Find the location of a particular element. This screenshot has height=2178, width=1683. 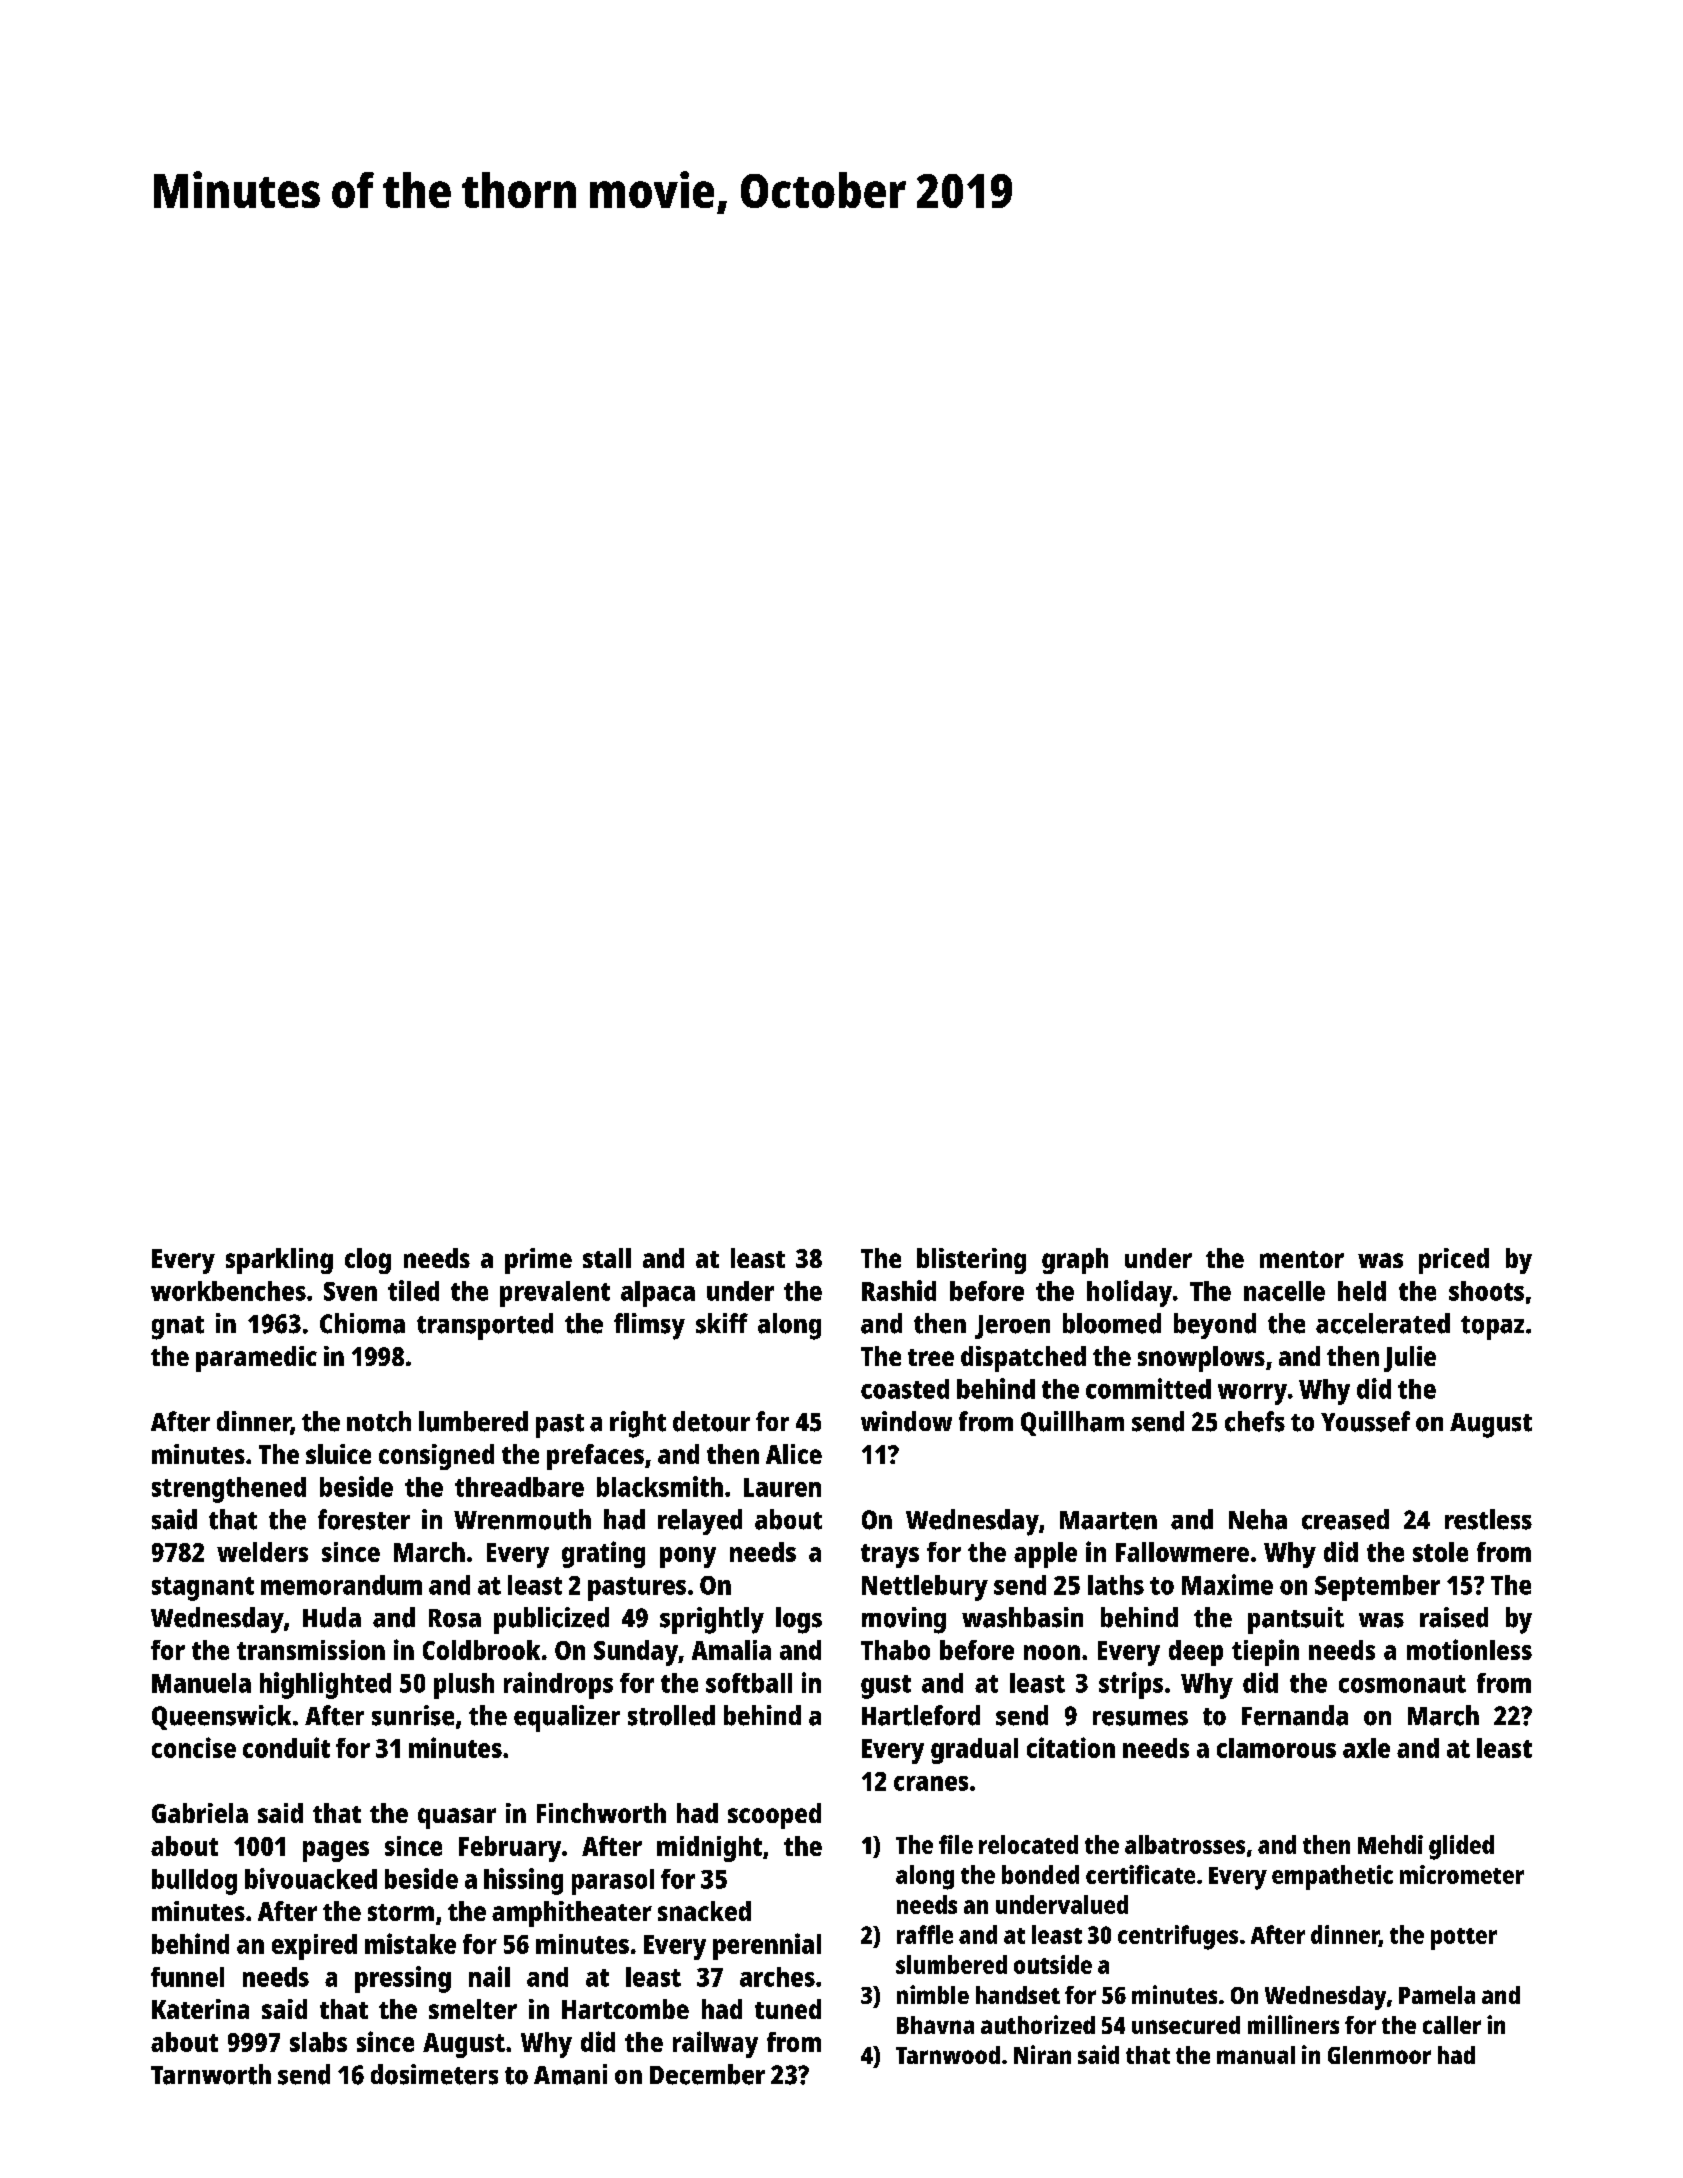

Niran is located at coordinates (1042, 2054).
